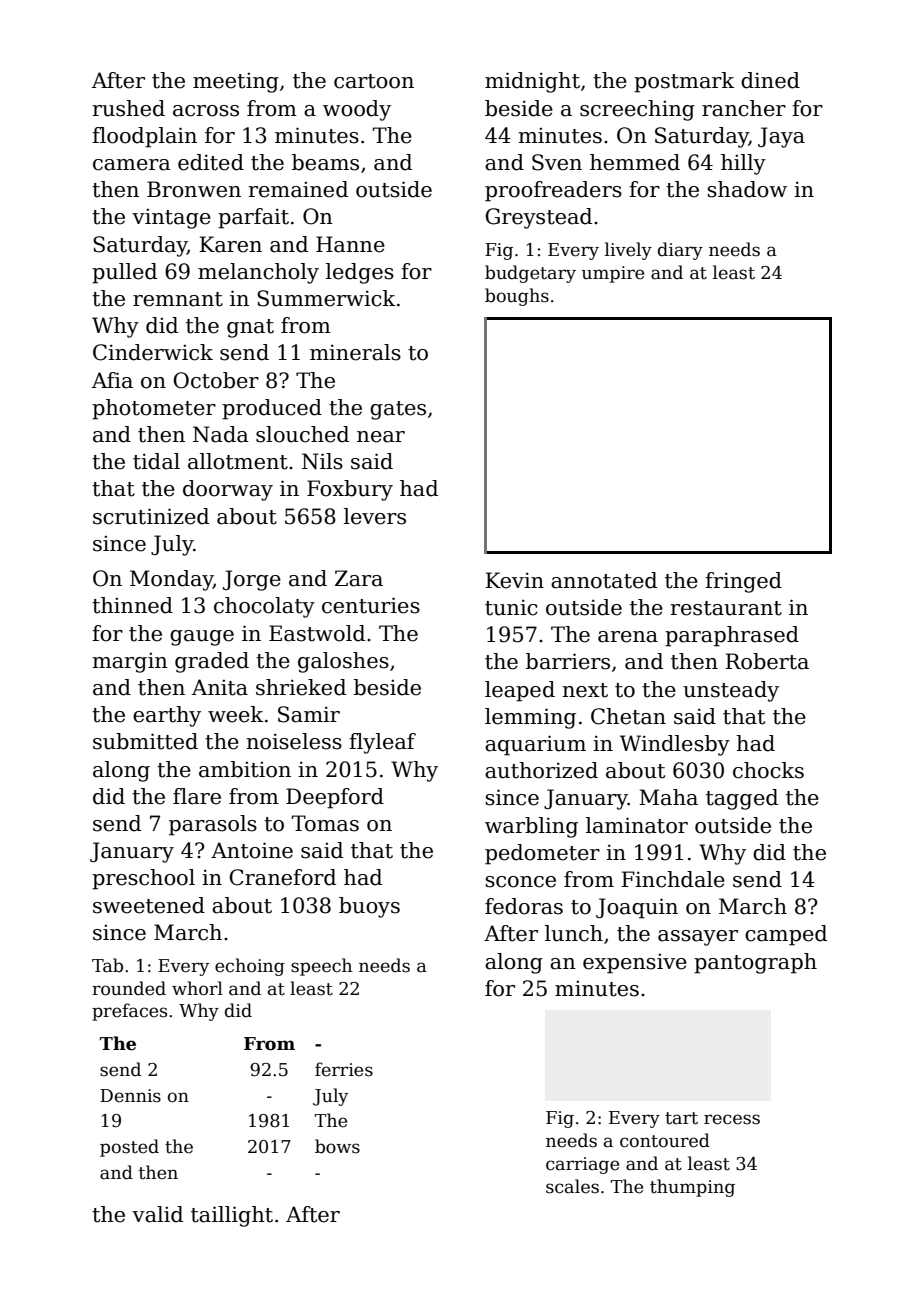 This screenshot has height=1311, width=924. Describe the element at coordinates (344, 1069) in the screenshot. I see `ferries` at that location.
